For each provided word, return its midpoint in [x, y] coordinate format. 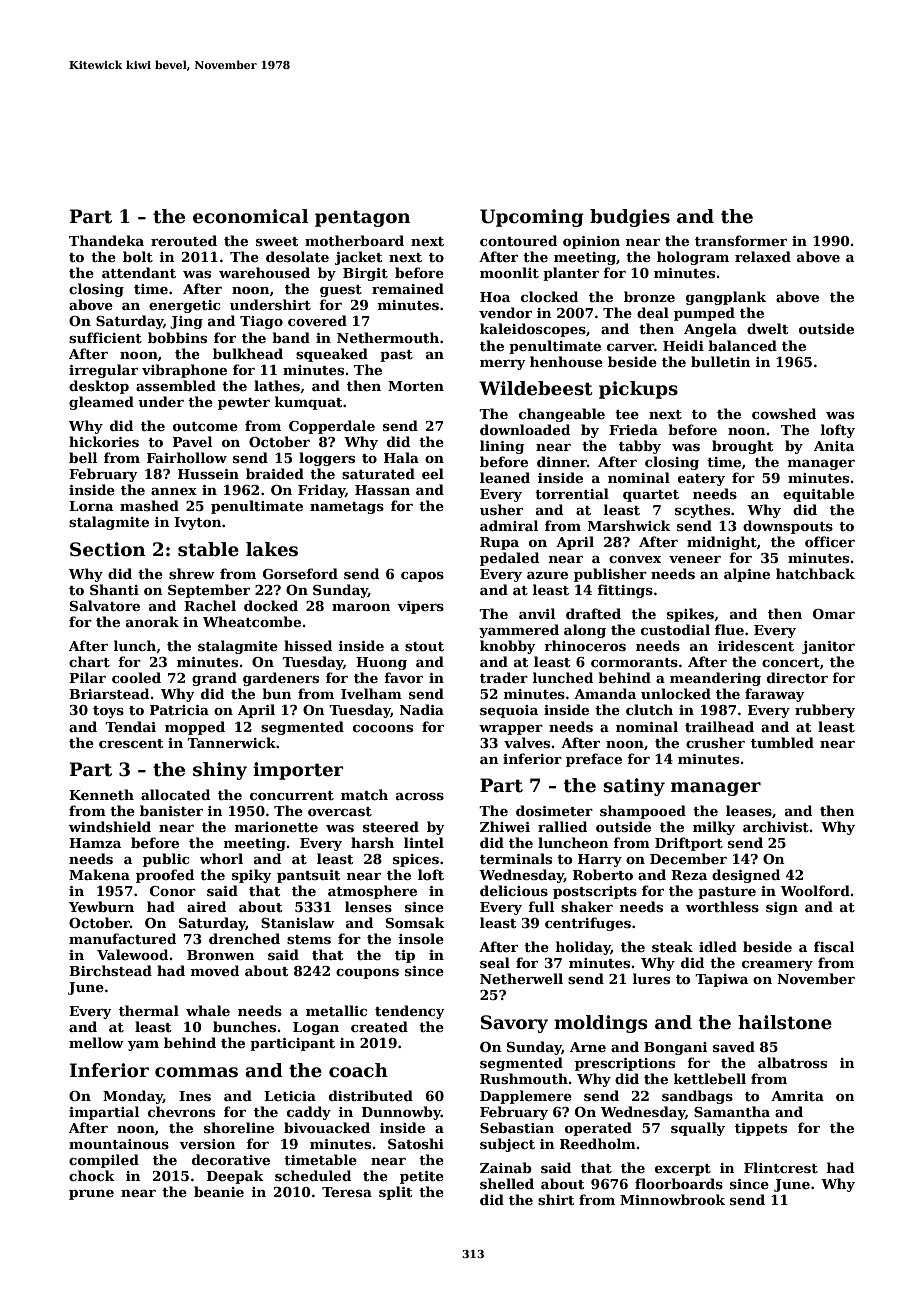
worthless [722, 906]
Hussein [208, 474]
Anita [834, 446]
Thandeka [106, 240]
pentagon [362, 218]
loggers [327, 459]
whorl [221, 858]
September [209, 591]
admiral [509, 525]
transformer [741, 240]
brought [742, 447]
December [688, 858]
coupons [367, 974]
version [207, 1144]
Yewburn [101, 906]
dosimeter [554, 810]
